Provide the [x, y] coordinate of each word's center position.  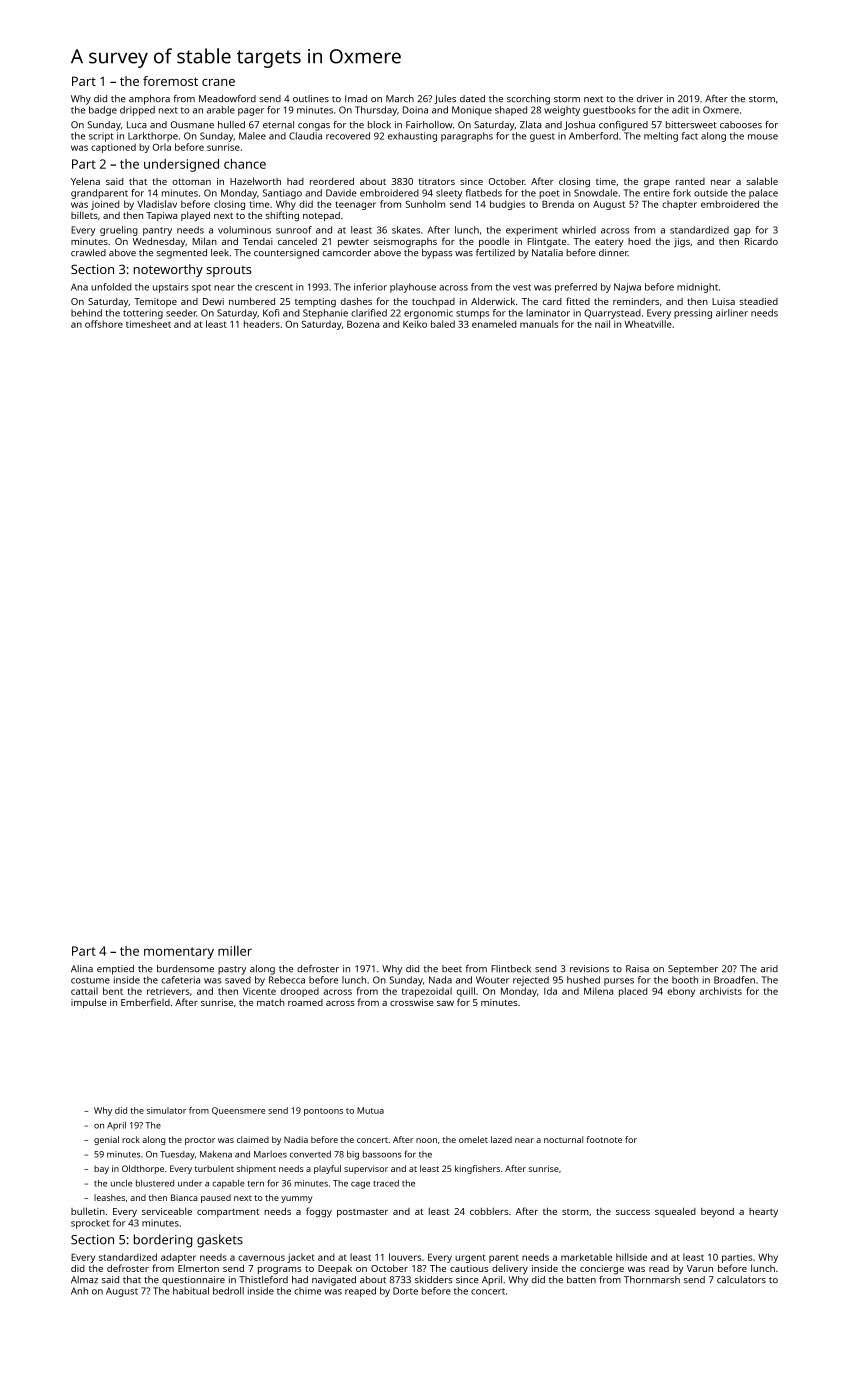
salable [762, 181]
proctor [200, 1141]
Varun [700, 1268]
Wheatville [648, 324]
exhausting [412, 137]
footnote [604, 1139]
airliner [732, 313]
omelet [473, 1139]
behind [86, 313]
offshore [104, 324]
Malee [252, 136]
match [270, 1002]
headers [262, 324]
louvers [405, 1257]
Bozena [363, 324]
